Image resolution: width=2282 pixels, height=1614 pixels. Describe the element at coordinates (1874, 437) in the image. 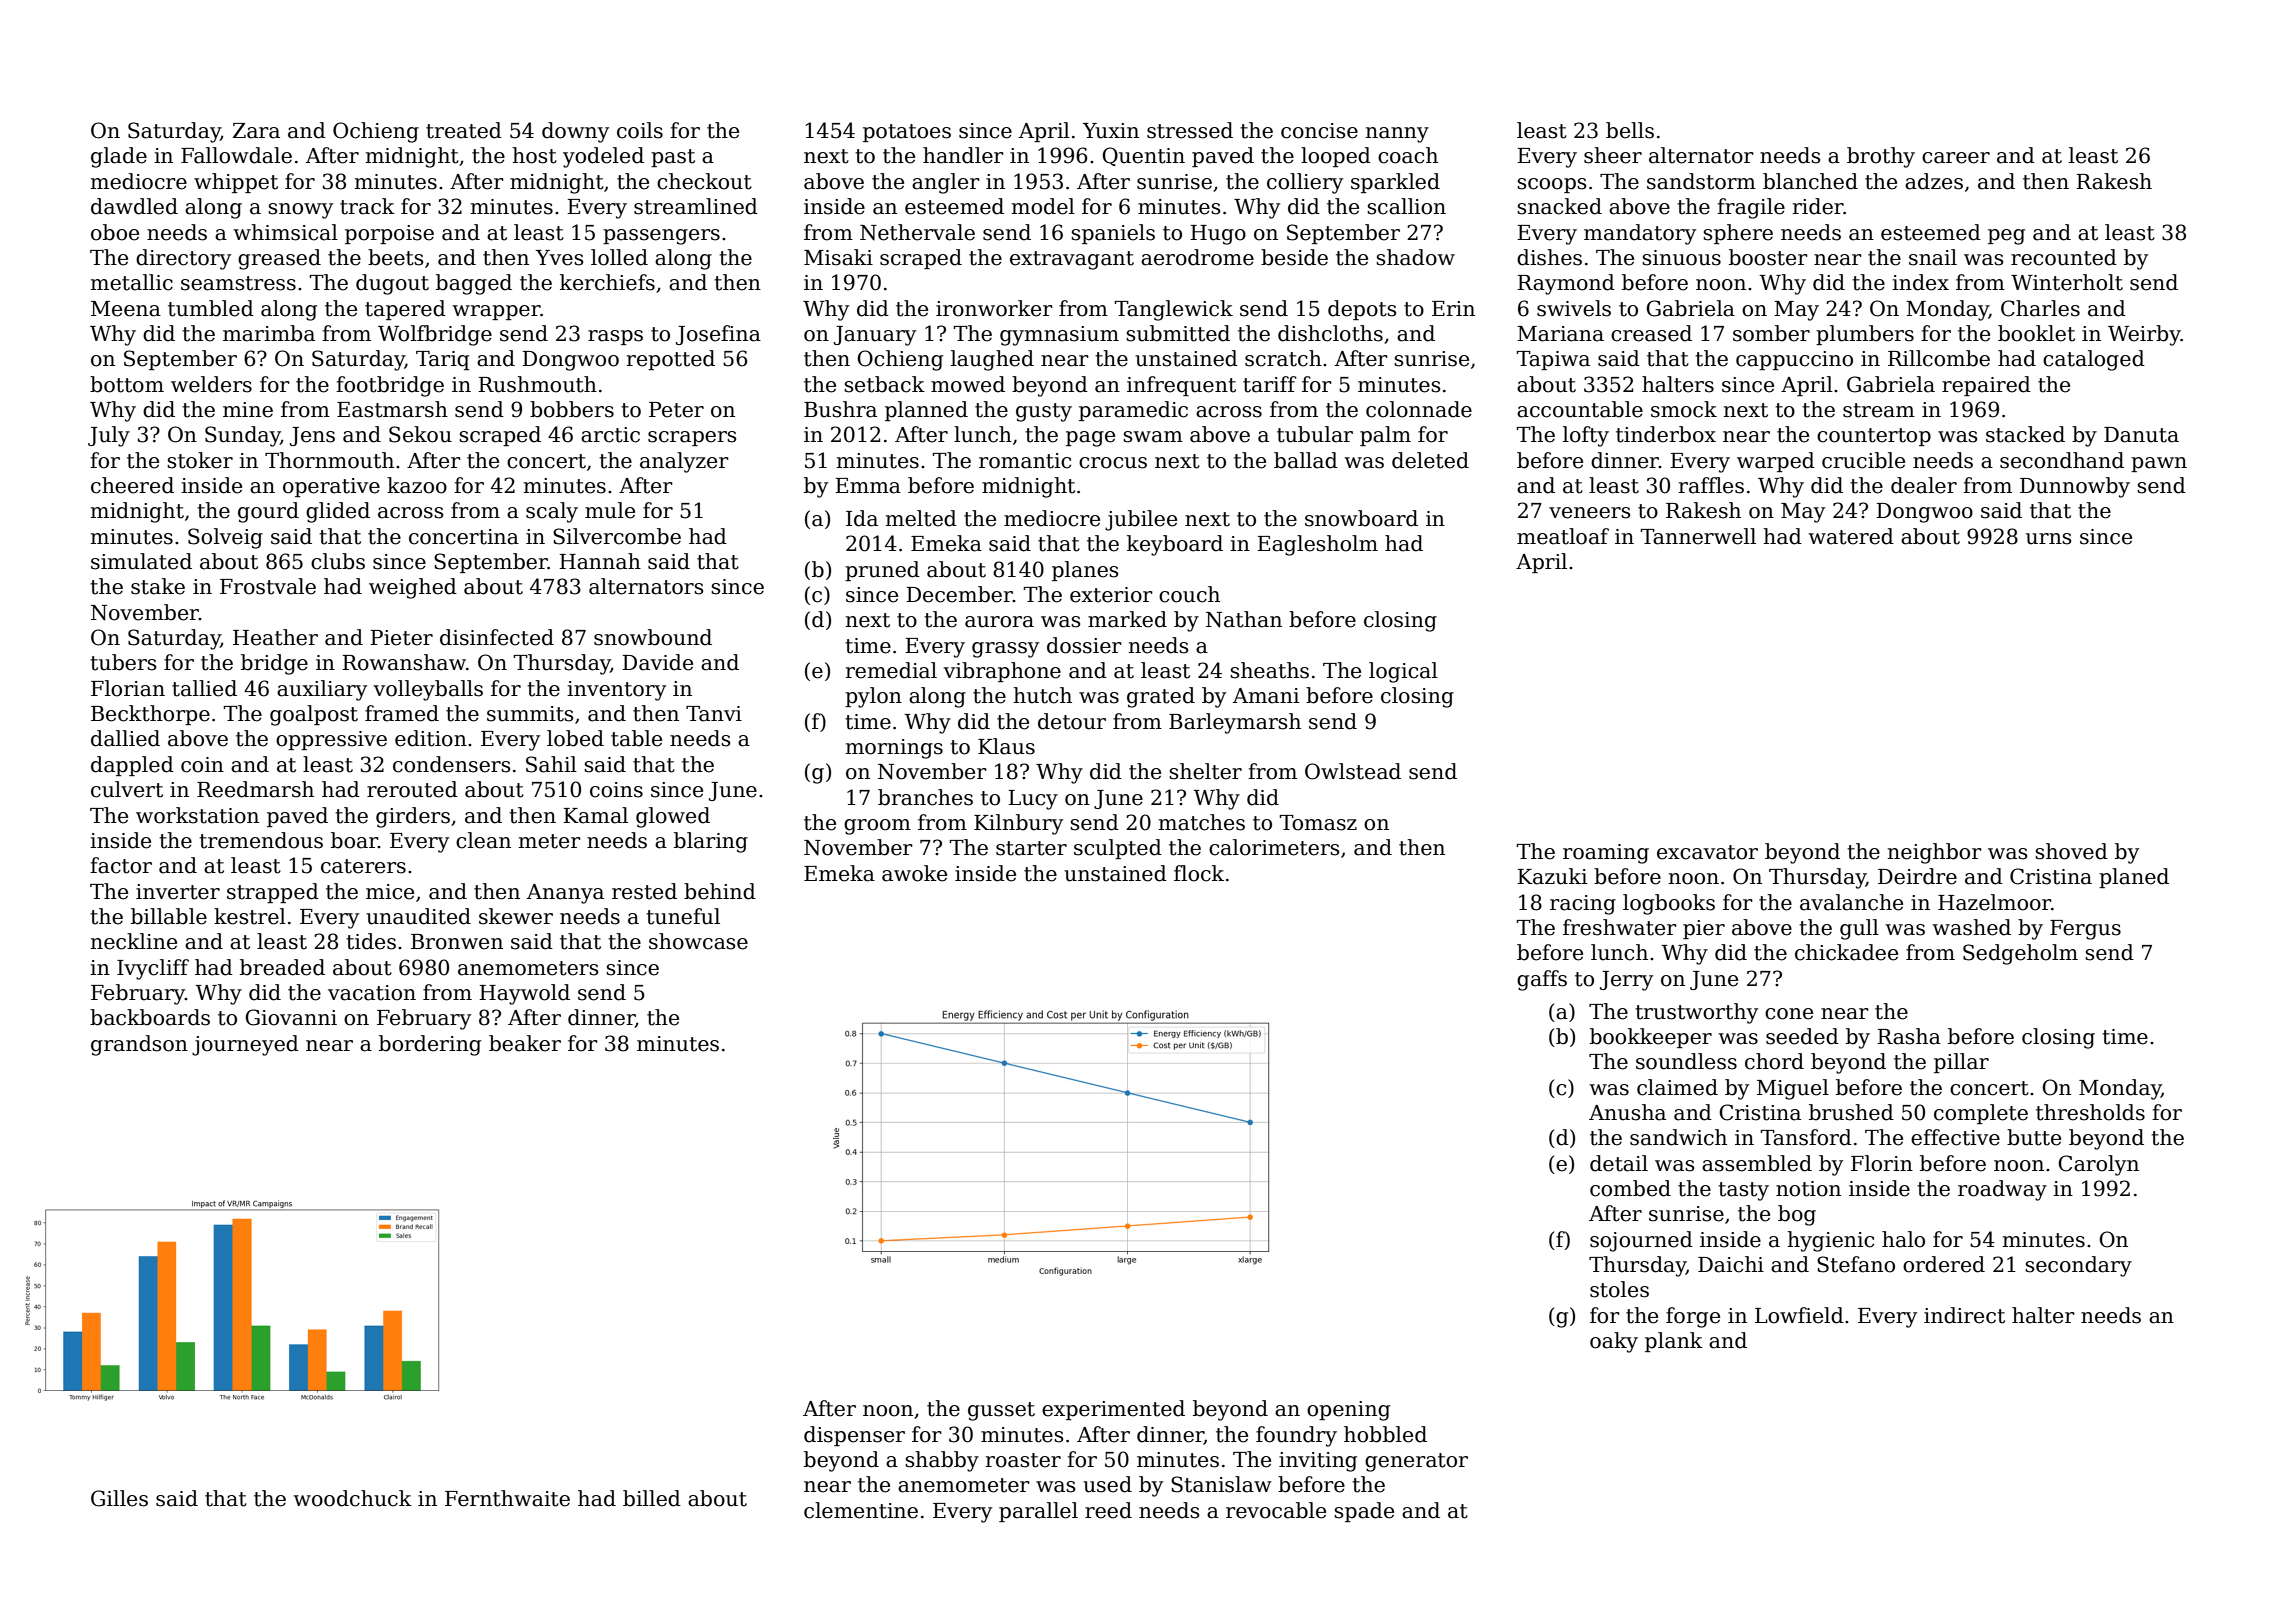

I see `countertop` at that location.
